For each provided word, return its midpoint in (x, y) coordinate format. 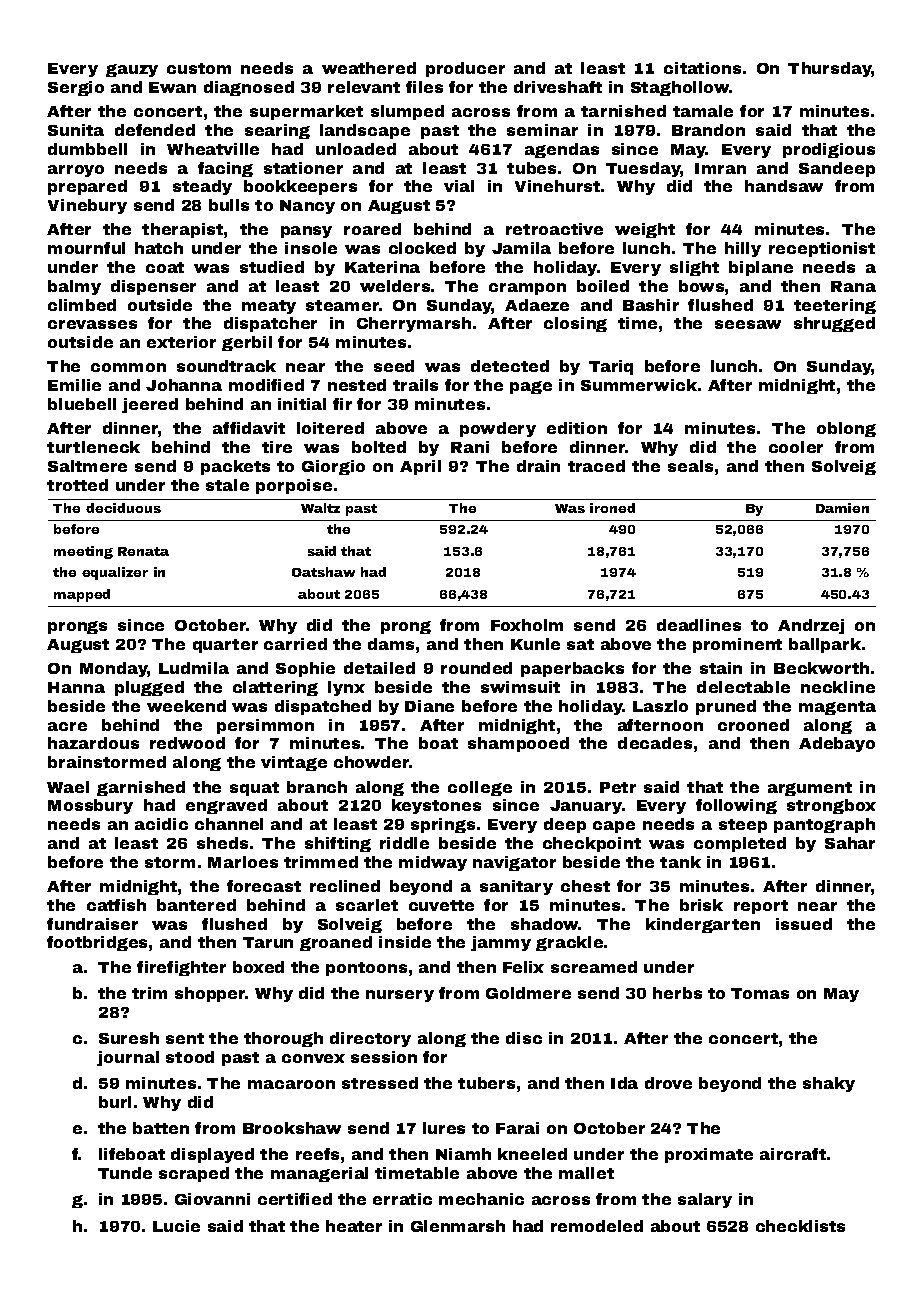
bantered (196, 905)
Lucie (176, 1226)
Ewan (172, 87)
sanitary (516, 887)
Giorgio (333, 467)
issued (804, 924)
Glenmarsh (458, 1226)
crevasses (92, 324)
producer (465, 69)
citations (702, 68)
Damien (842, 508)
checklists (800, 1226)
